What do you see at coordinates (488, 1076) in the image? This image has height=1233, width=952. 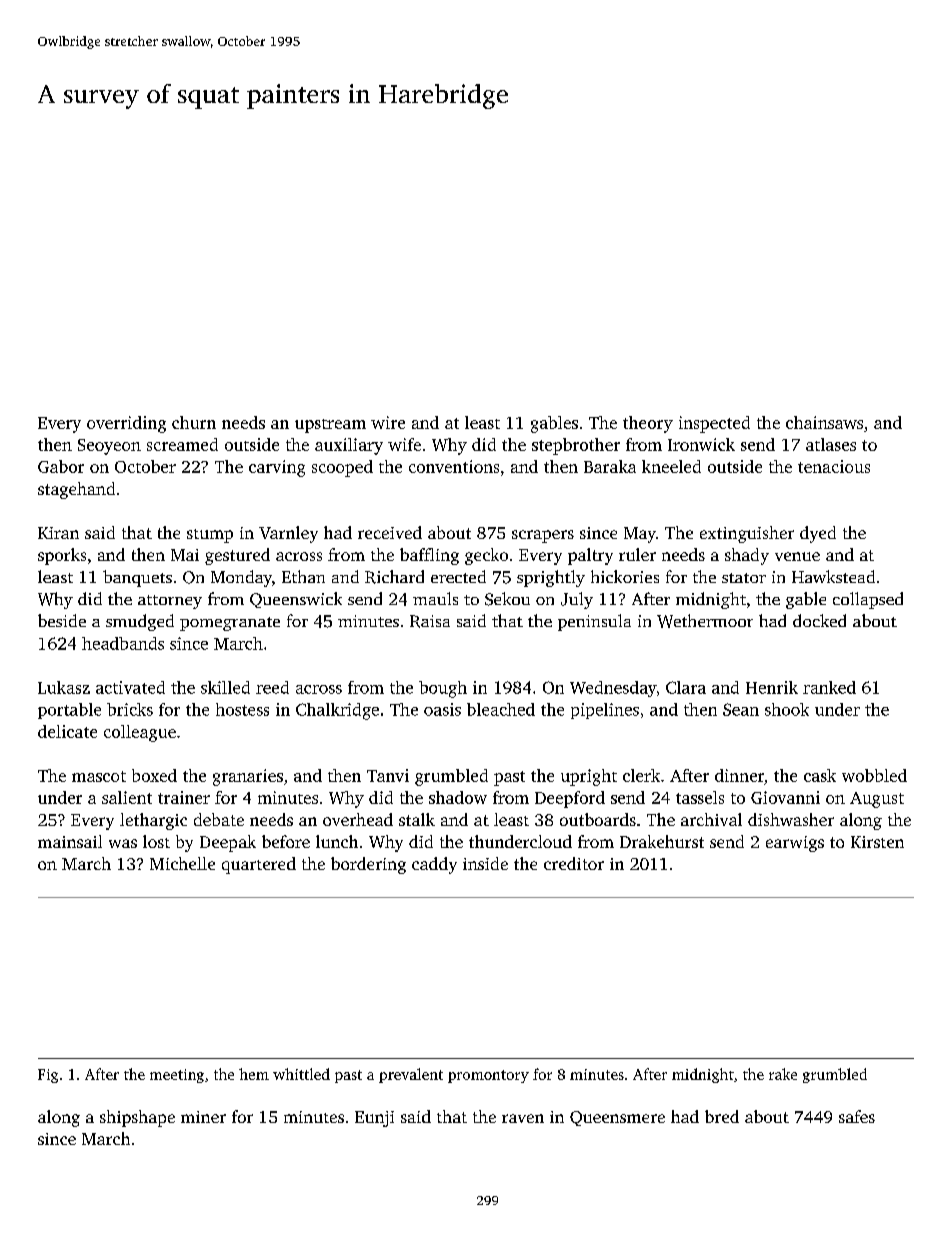 I see `promontory` at bounding box center [488, 1076].
